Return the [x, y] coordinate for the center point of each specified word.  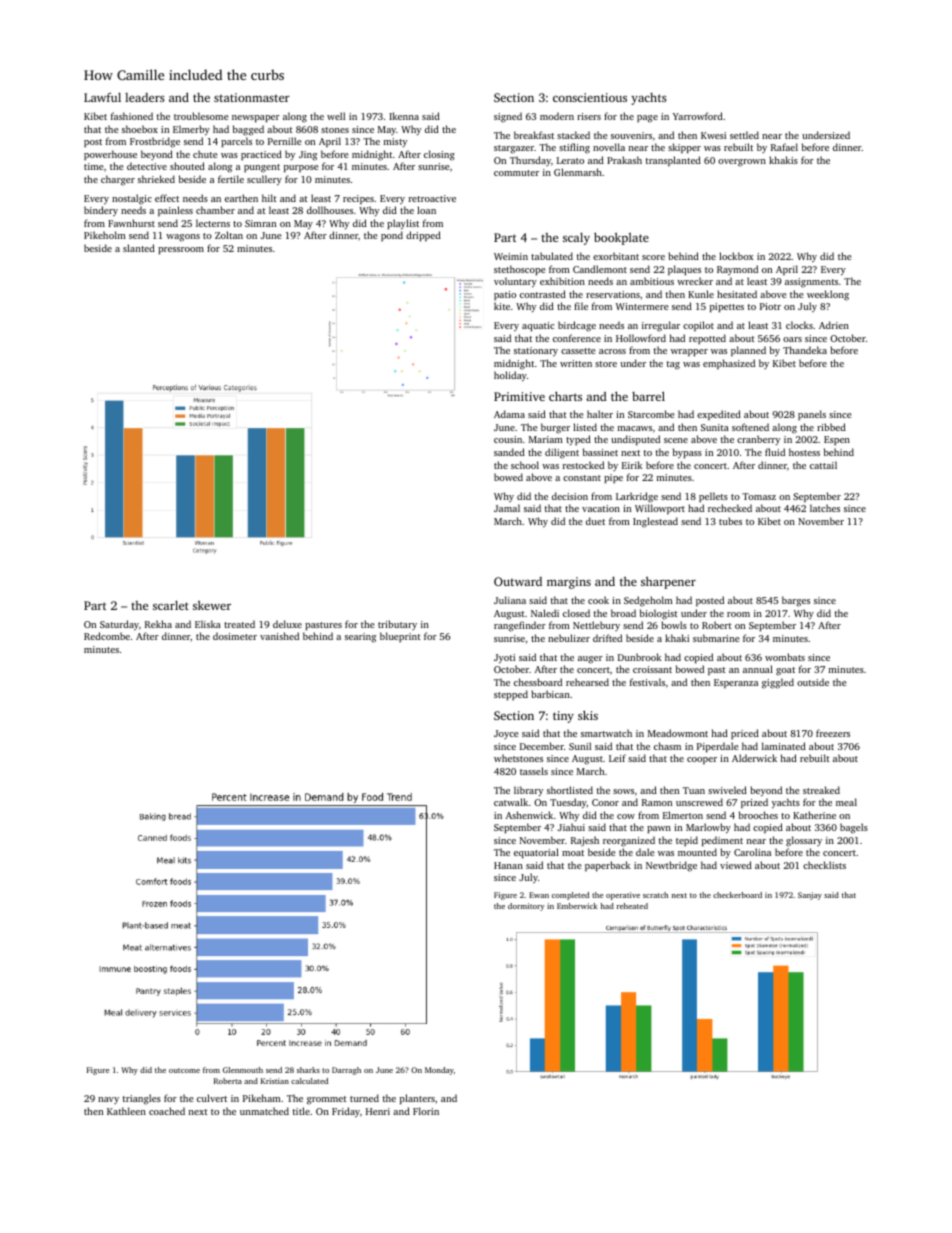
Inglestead [655, 522]
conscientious [590, 97]
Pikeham [262, 1098]
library [528, 791]
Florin [426, 1111]
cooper [702, 760]
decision [570, 496]
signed [508, 117]
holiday [510, 376]
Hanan [508, 865]
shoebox [140, 129]
